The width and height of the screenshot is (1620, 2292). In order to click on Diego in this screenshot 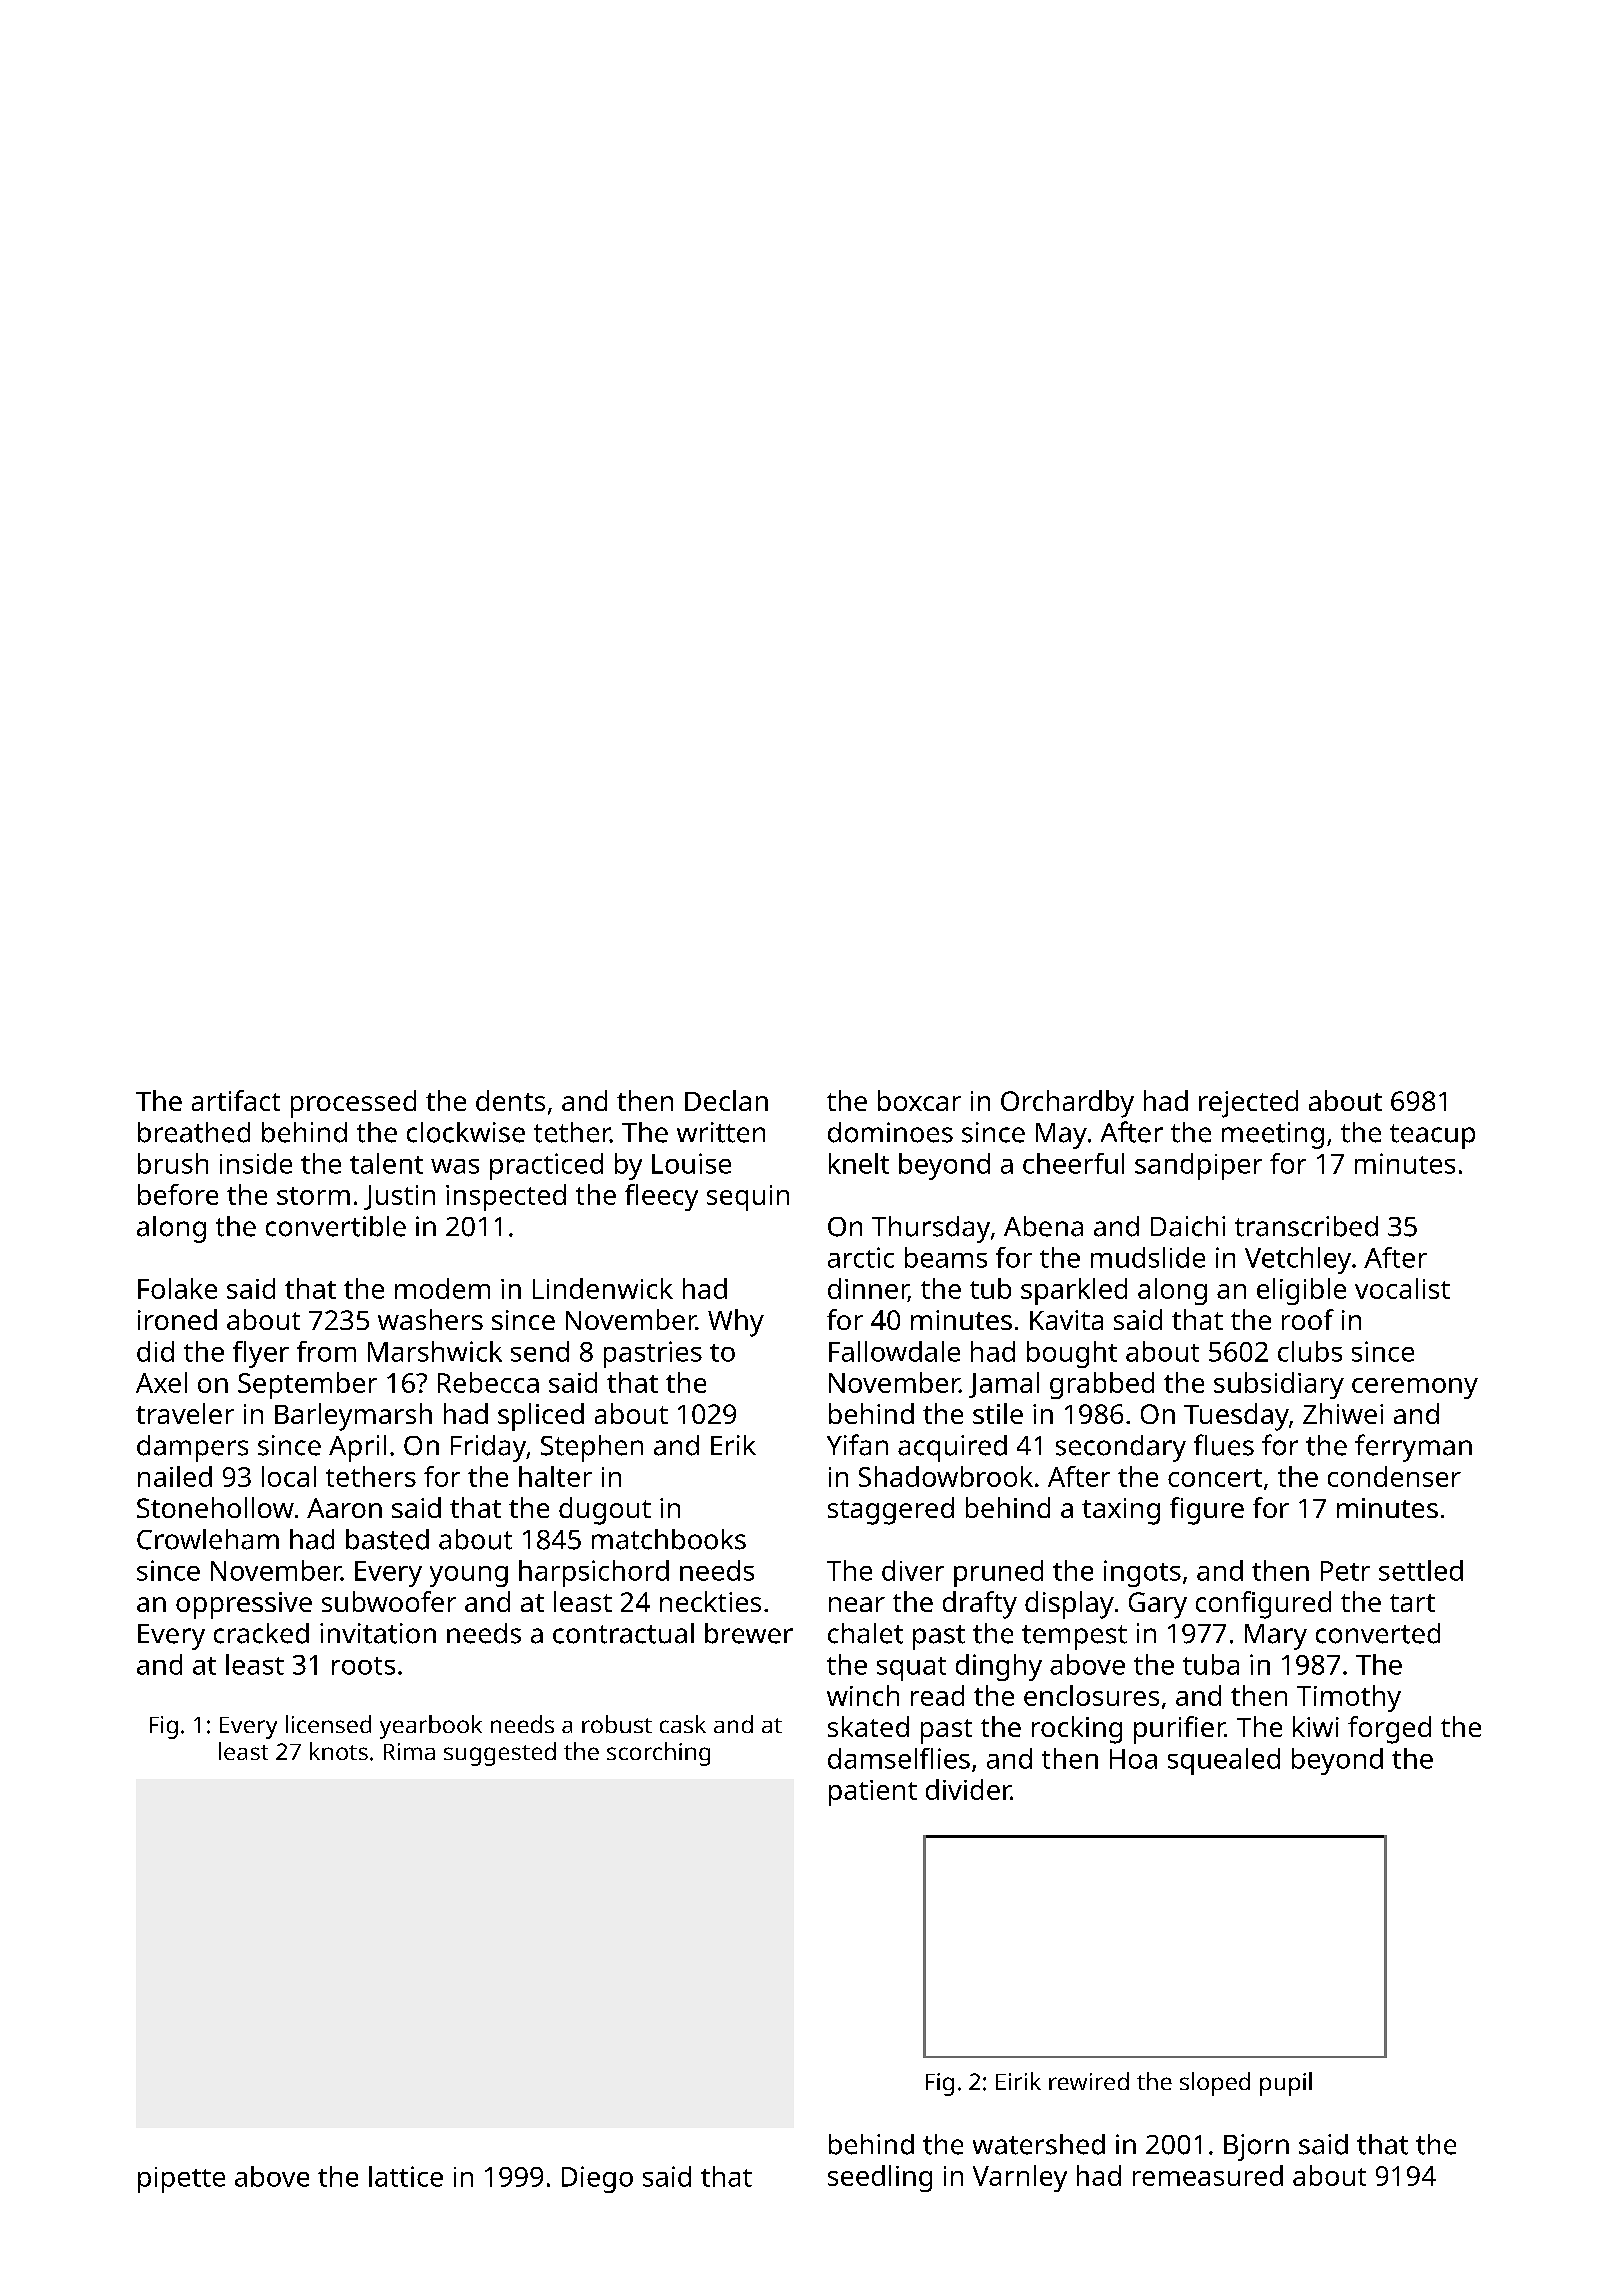, I will do `click(597, 2179)`.
